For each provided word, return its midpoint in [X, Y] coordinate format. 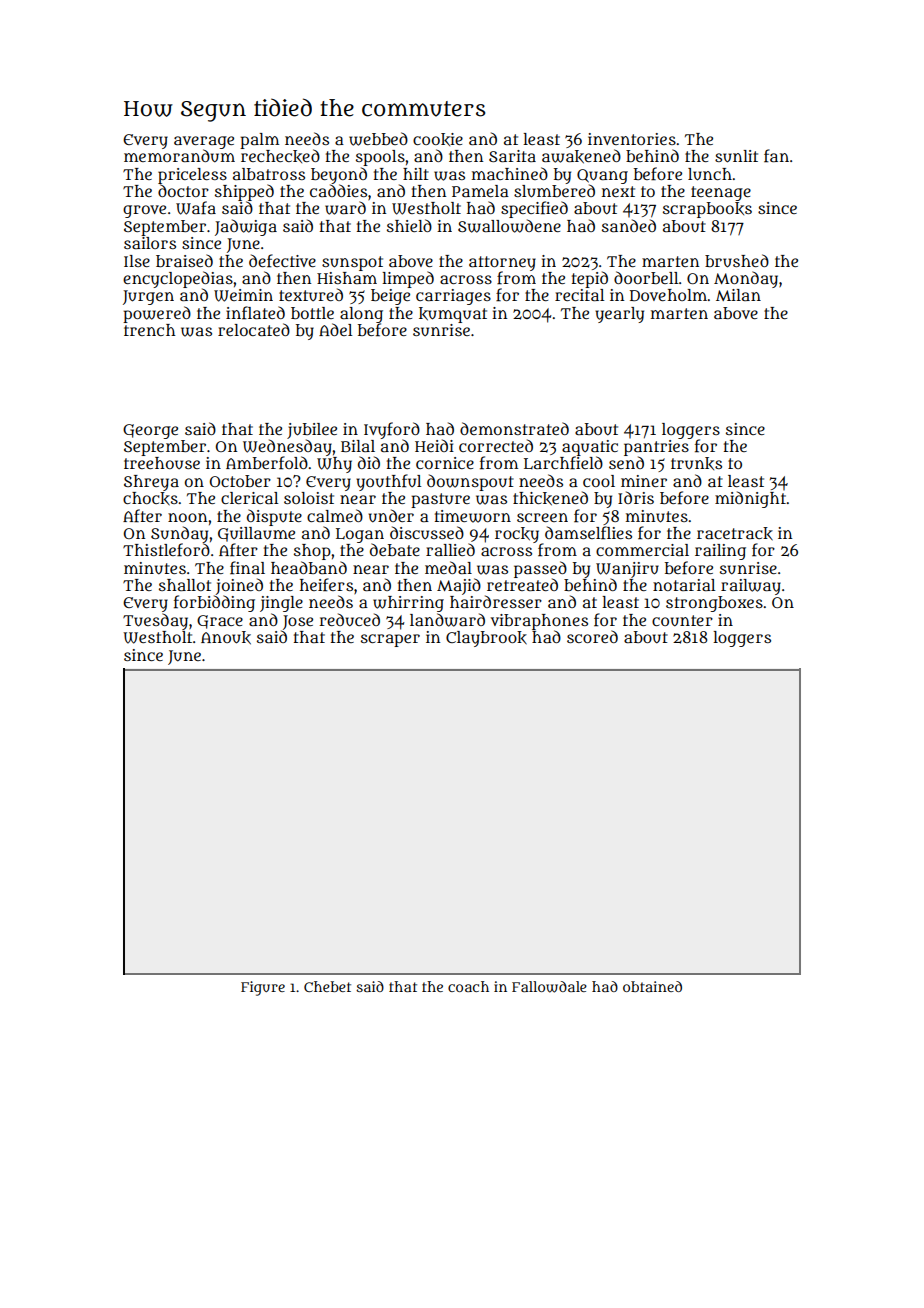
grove [144, 211]
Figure [263, 988]
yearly [619, 315]
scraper [390, 640]
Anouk [226, 638]
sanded [629, 225]
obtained [652, 986]
